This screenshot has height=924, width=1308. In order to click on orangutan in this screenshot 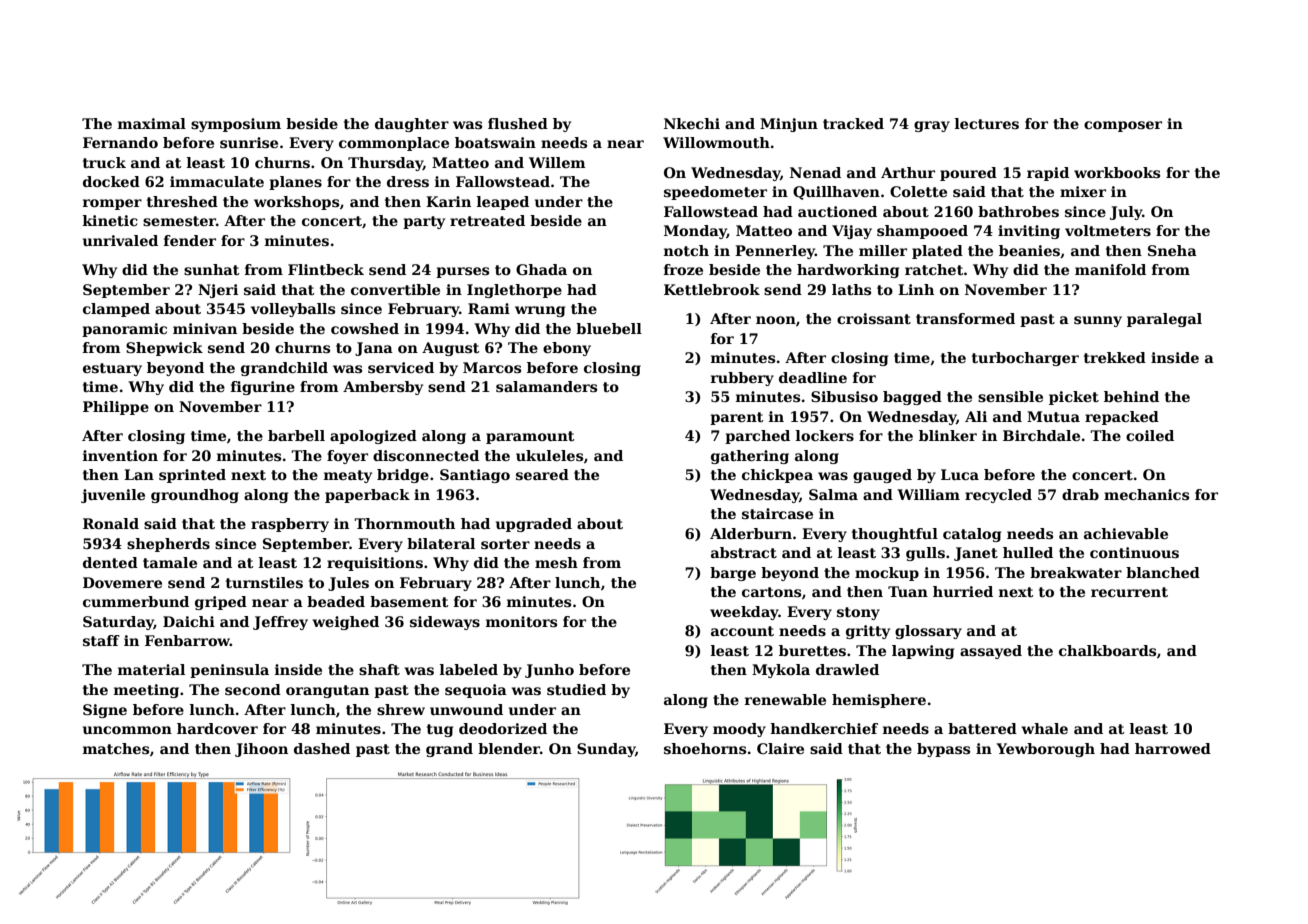, I will do `click(327, 691)`.
